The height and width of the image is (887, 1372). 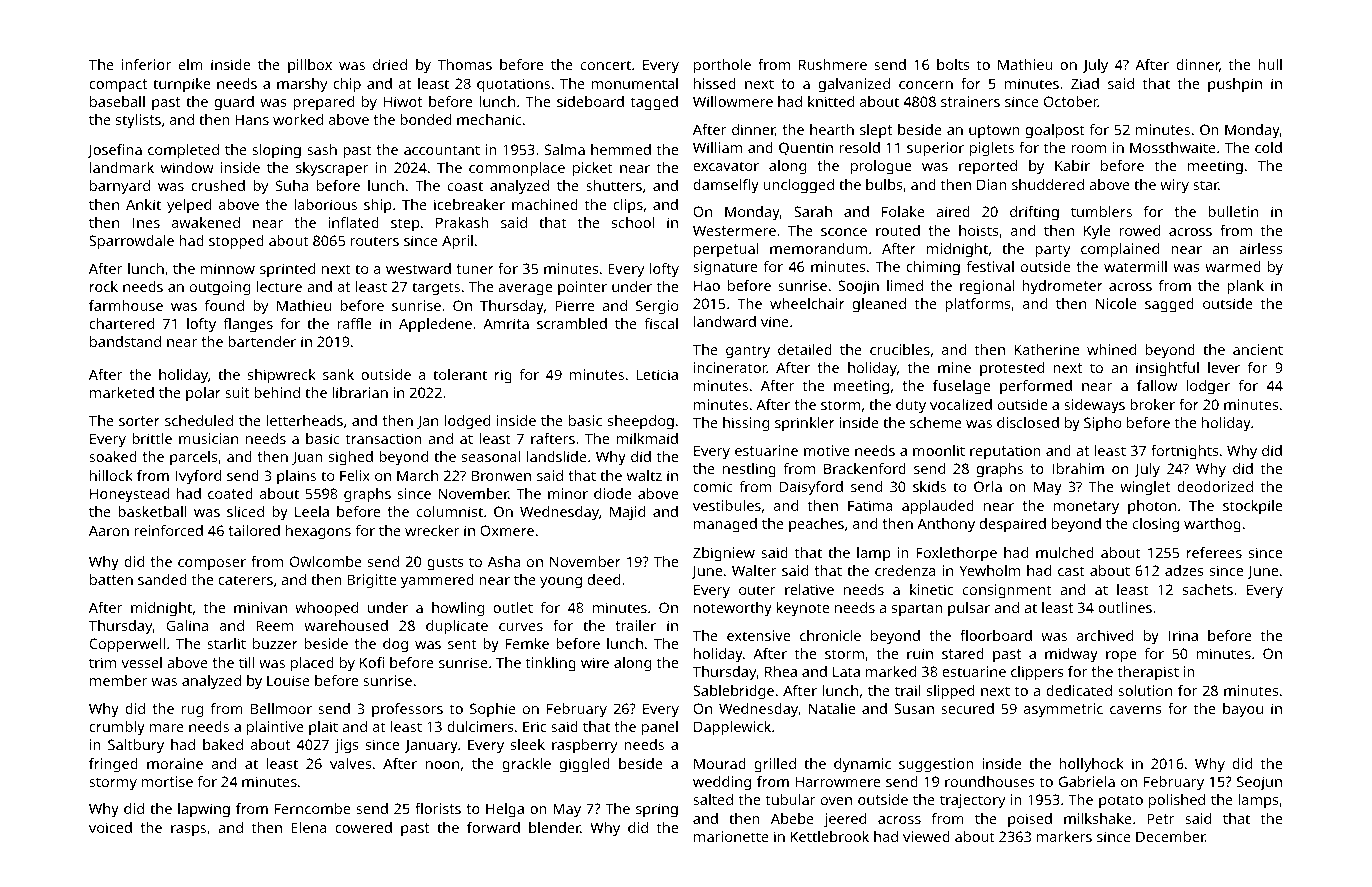 What do you see at coordinates (749, 470) in the image?
I see `nestling` at bounding box center [749, 470].
